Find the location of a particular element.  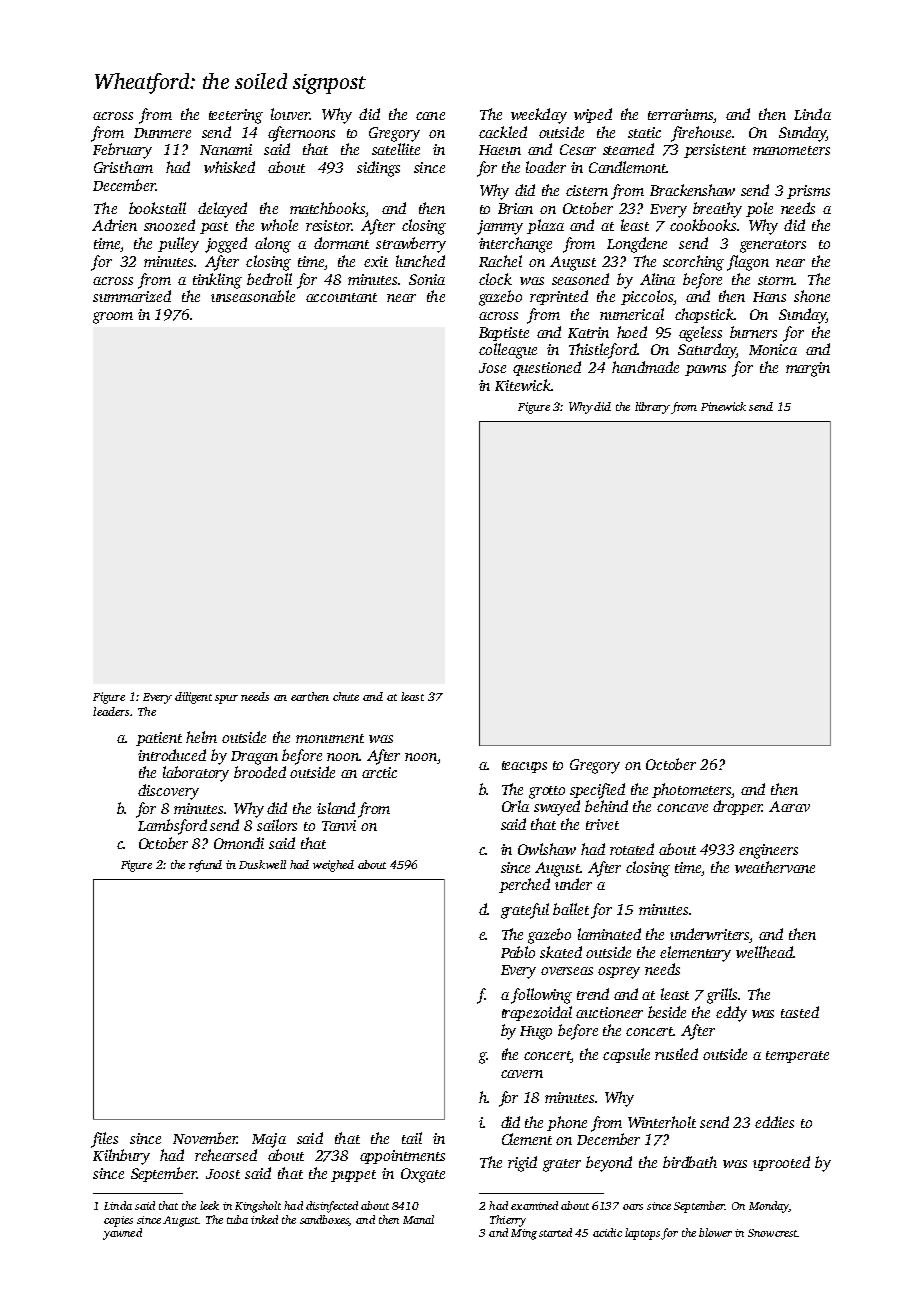

specified is located at coordinates (597, 791).
